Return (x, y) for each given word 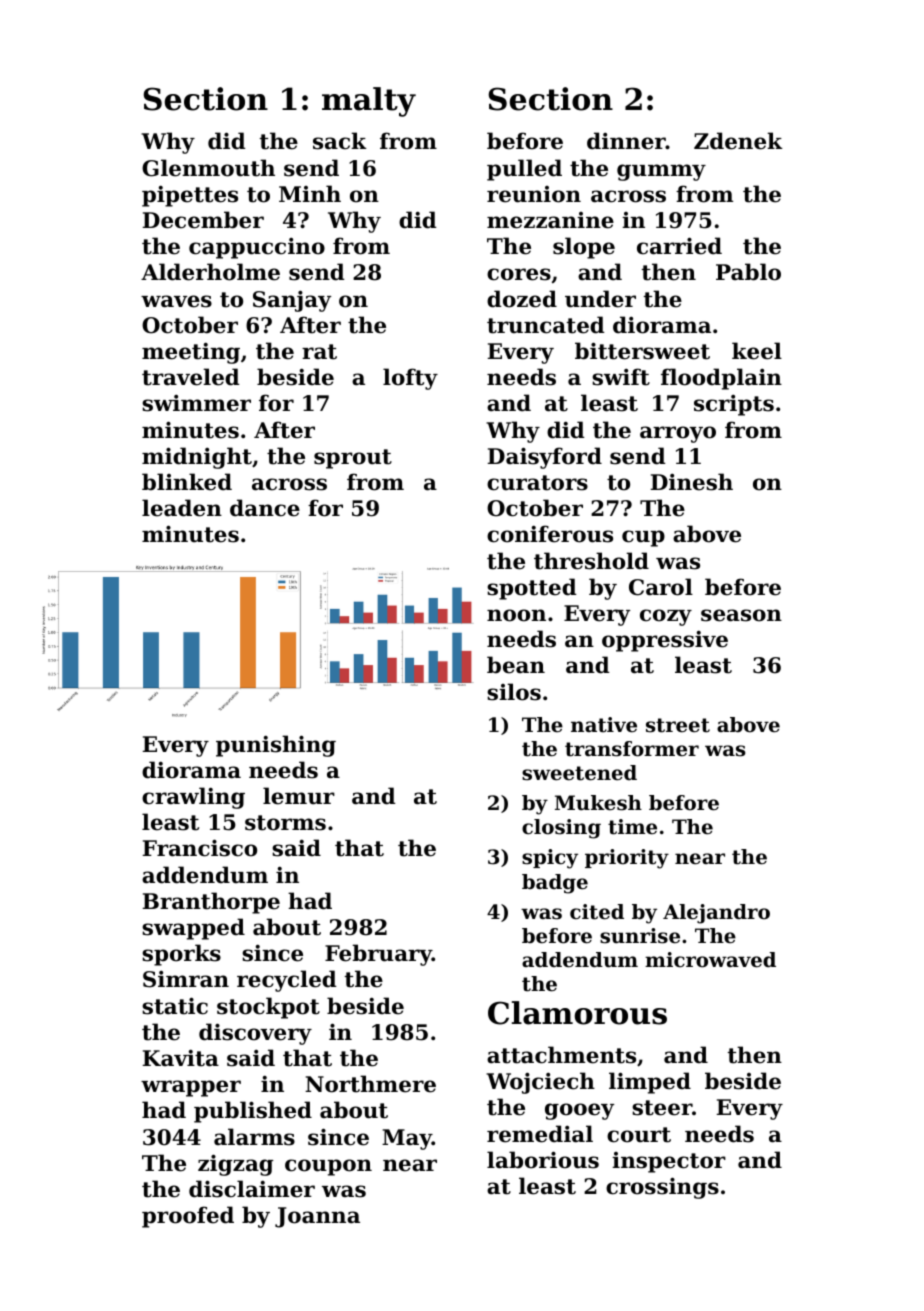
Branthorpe (211, 903)
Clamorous (577, 1013)
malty (369, 102)
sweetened (579, 773)
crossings (662, 1188)
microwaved (710, 960)
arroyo (678, 434)
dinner (626, 141)
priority (627, 859)
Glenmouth (208, 168)
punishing (276, 746)
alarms (254, 1137)
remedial (540, 1134)
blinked (187, 482)
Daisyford (544, 458)
